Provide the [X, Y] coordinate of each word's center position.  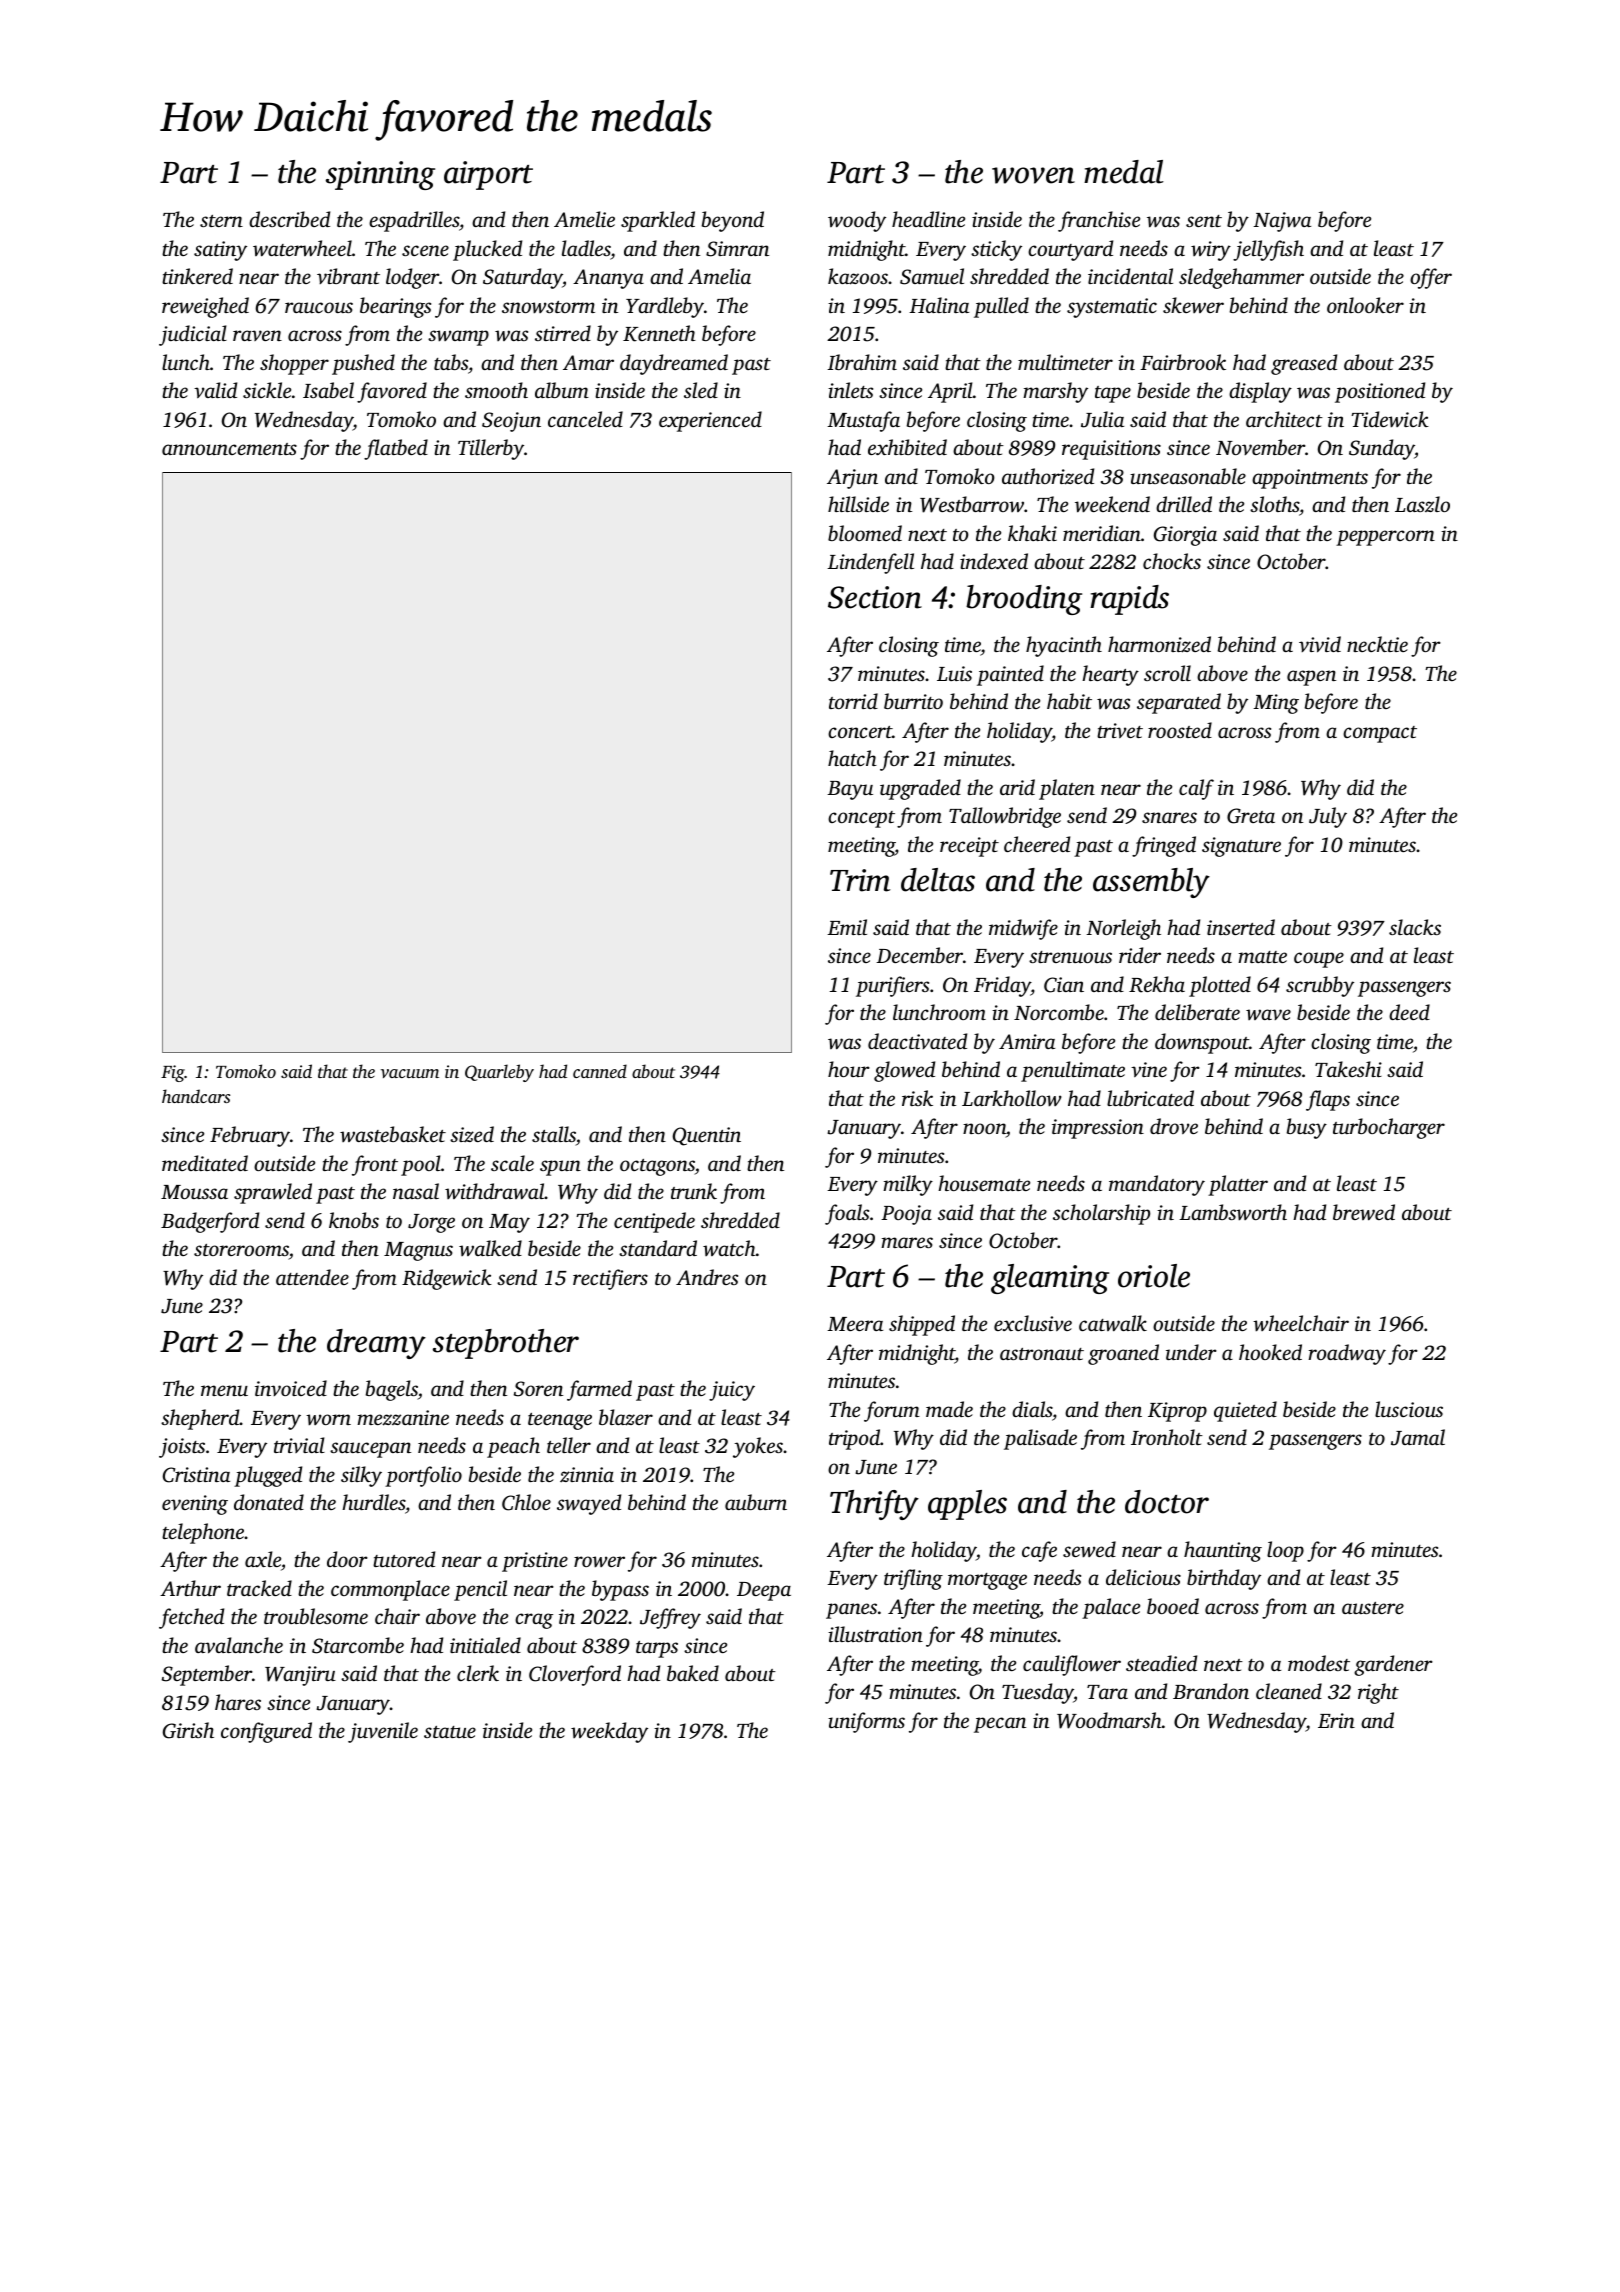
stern [221, 221]
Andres [707, 1277]
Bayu [850, 790]
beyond [733, 221]
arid [1017, 787]
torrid [853, 701]
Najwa [1282, 222]
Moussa [194, 1192]
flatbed [396, 449]
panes [851, 1611]
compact [1380, 734]
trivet [1120, 730]
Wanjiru [300, 1676]
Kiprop [1177, 1412]
